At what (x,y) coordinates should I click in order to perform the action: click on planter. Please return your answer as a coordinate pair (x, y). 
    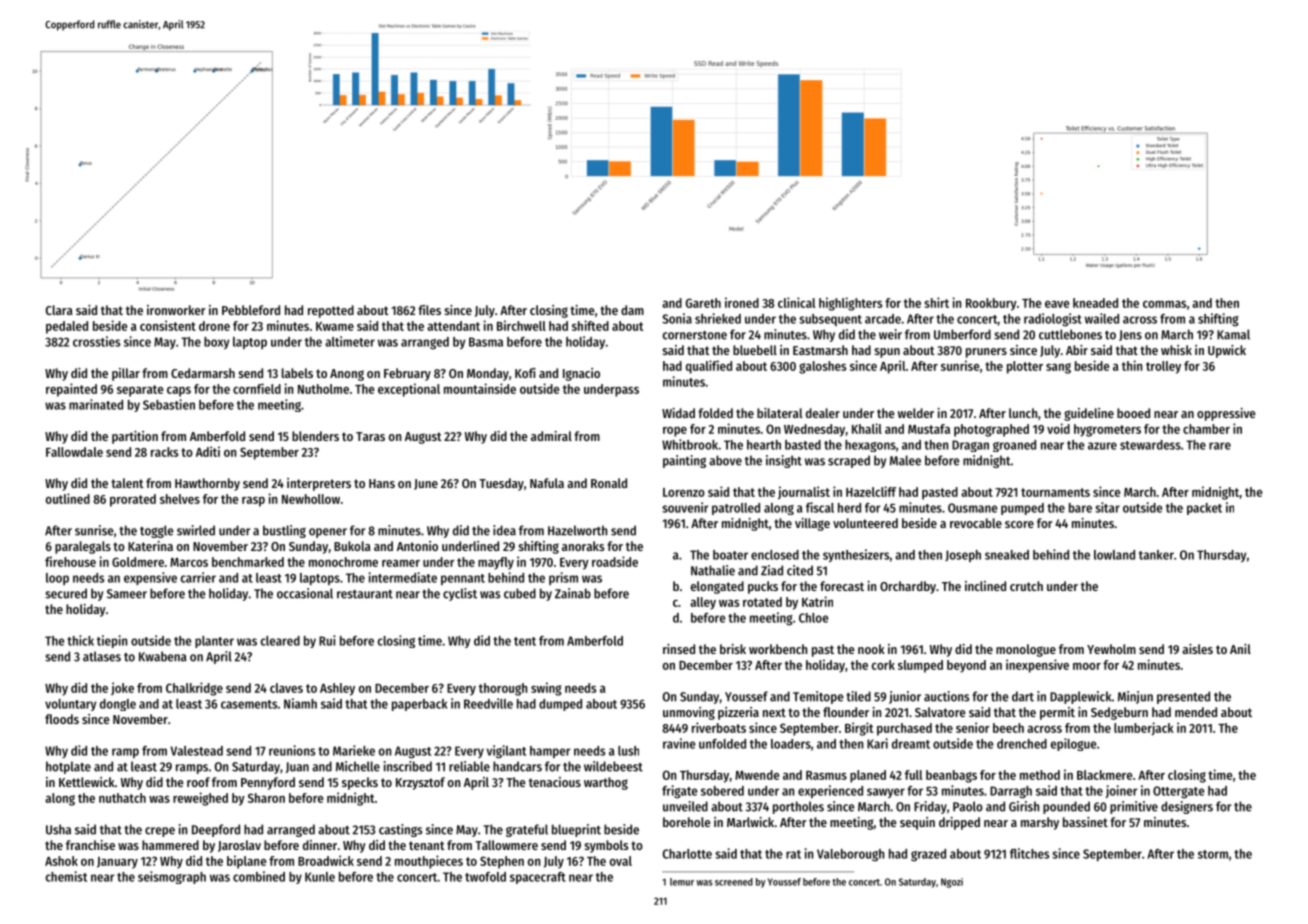
    Looking at the image, I should click on (214, 642).
